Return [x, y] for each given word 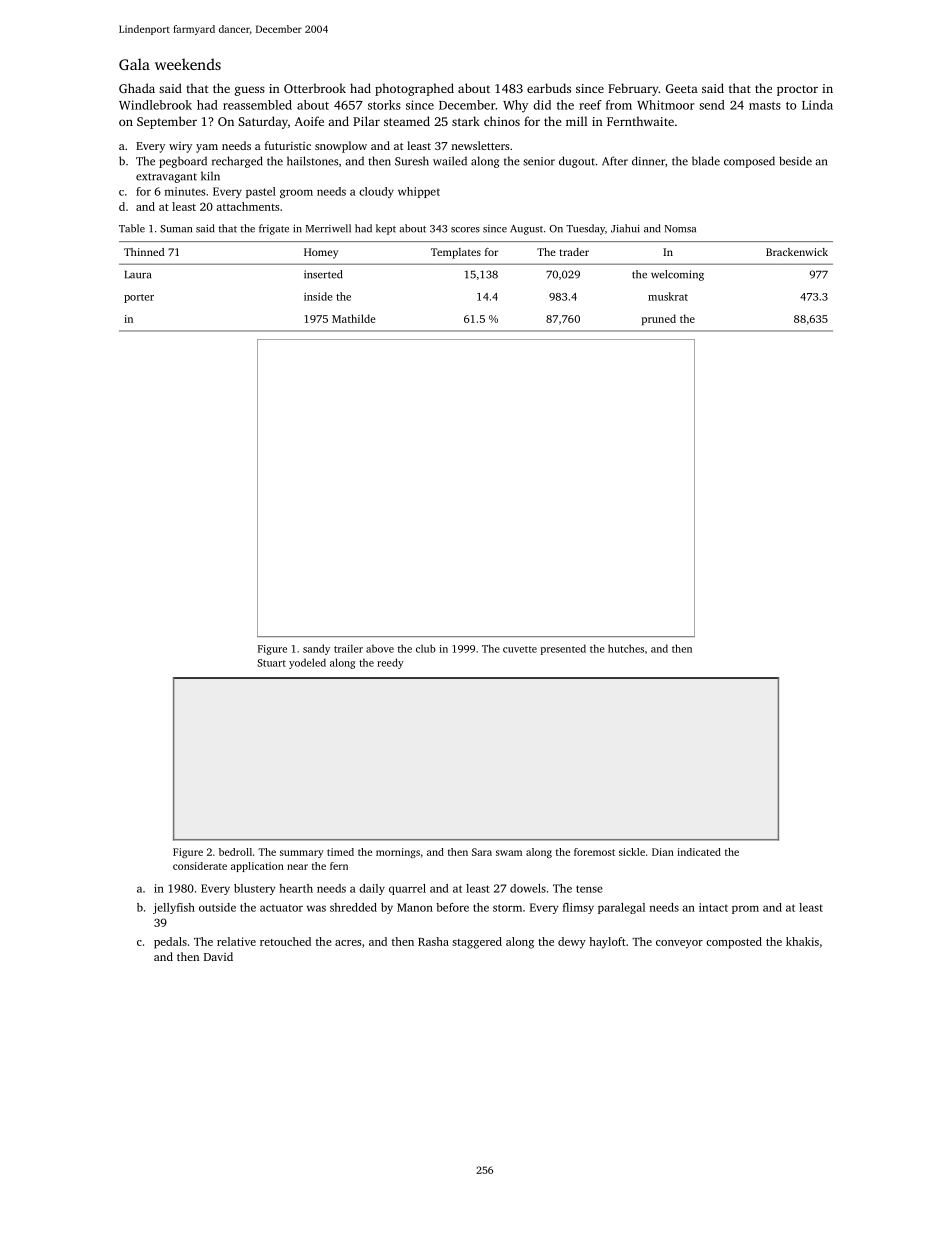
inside [318, 296]
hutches [626, 648]
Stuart [271, 663]
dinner [648, 161]
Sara [482, 852]
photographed [414, 89]
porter [139, 298]
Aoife [309, 121]
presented [563, 649]
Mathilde [354, 318]
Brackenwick [797, 252]
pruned [659, 319]
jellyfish [174, 908]
